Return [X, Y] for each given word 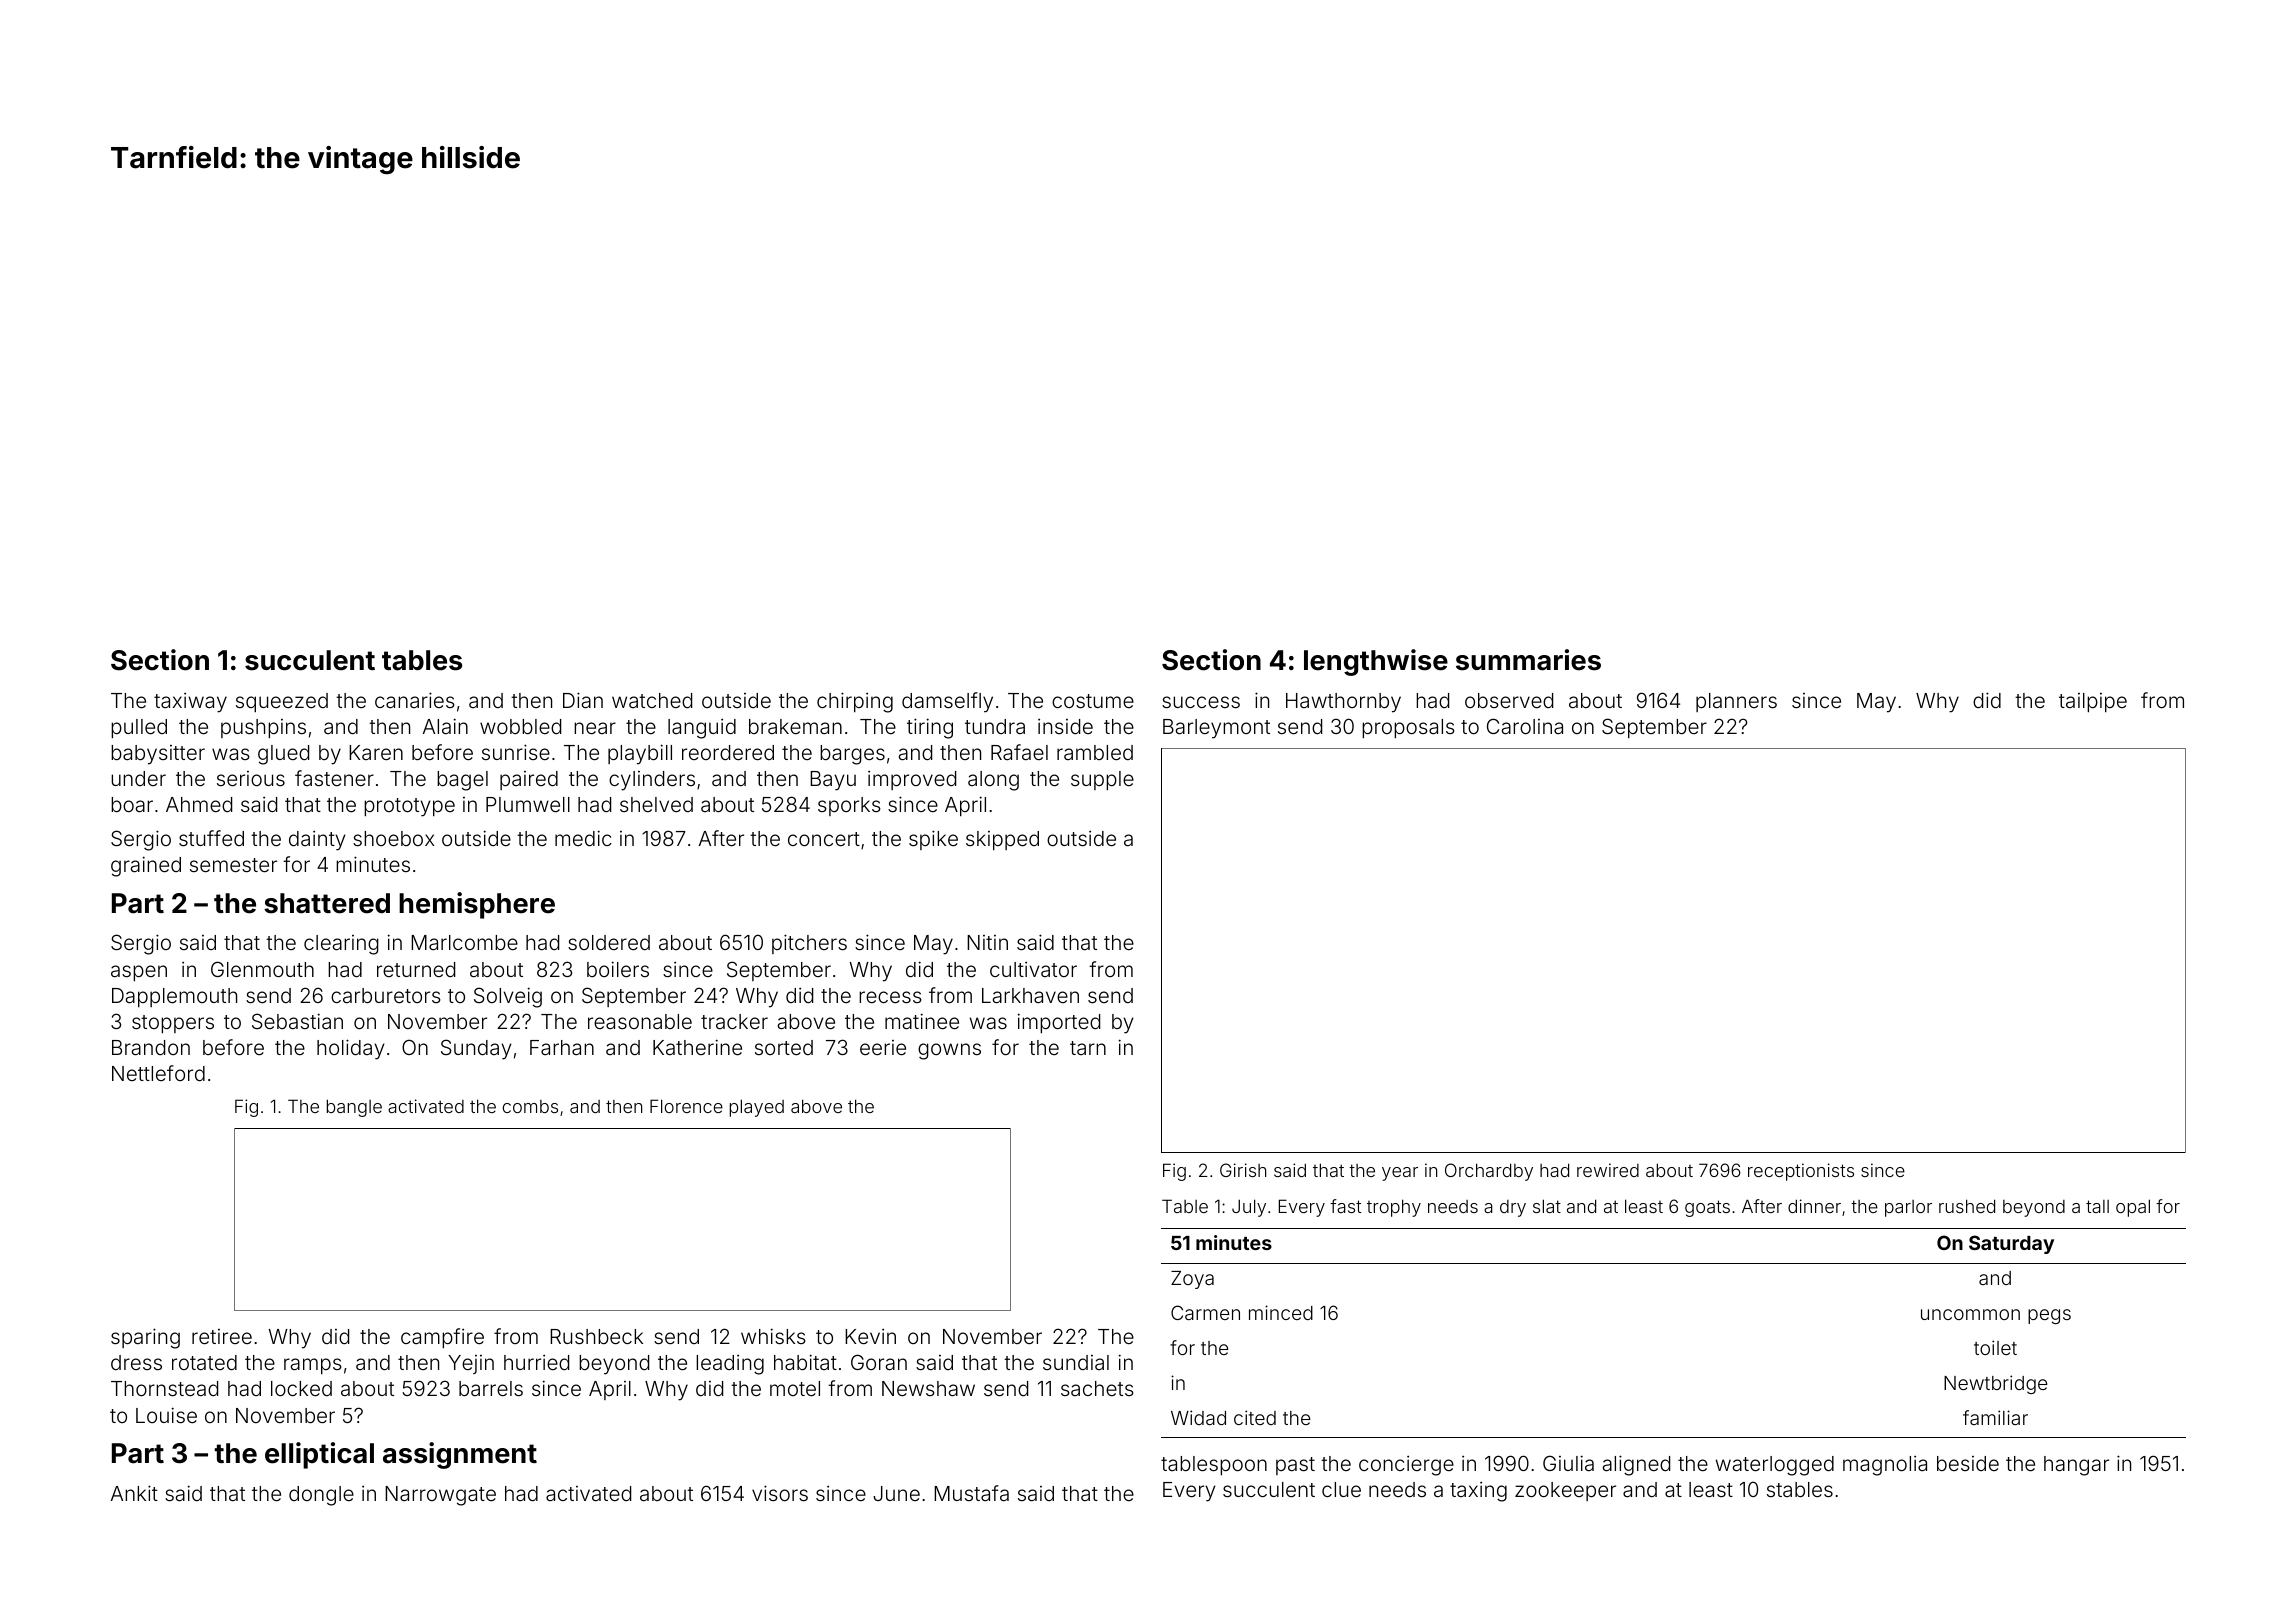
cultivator [1033, 969]
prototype [409, 807]
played [757, 1108]
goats [1707, 1208]
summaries [1528, 660]
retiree [222, 1336]
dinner [1814, 1206]
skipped [1002, 840]
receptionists [1801, 1172]
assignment [460, 1455]
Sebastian [297, 1021]
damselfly [947, 702]
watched [652, 700]
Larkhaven [1030, 995]
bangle [354, 1108]
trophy [1394, 1208]
